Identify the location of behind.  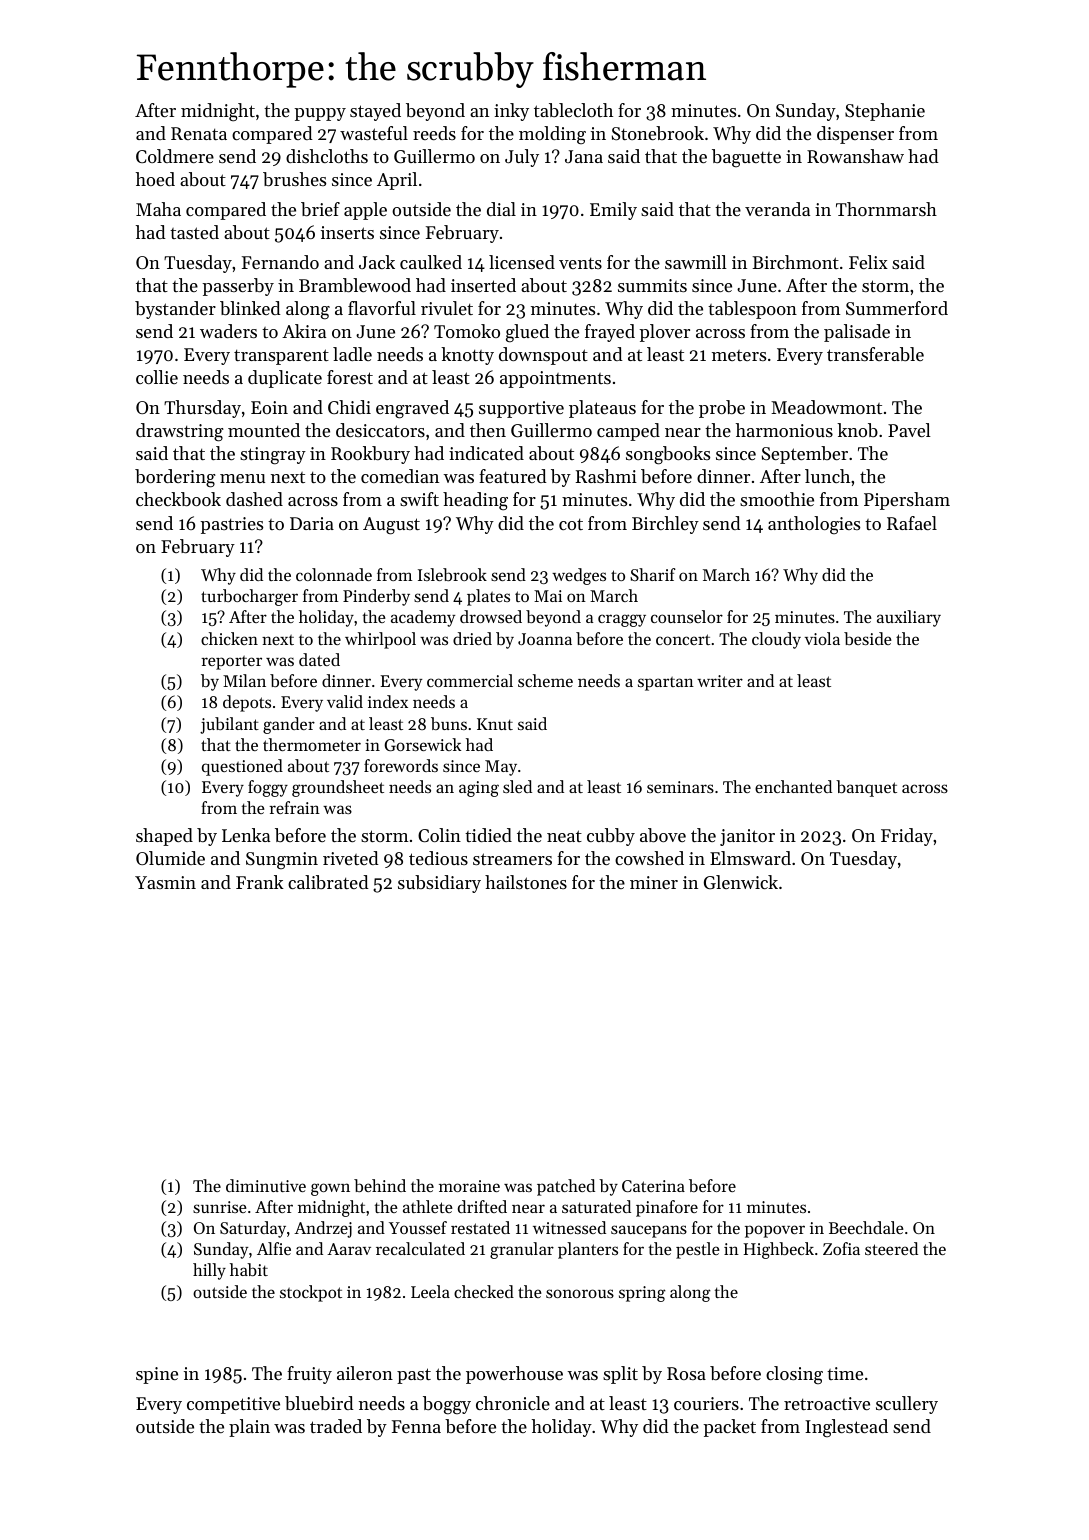
(380, 1185).
